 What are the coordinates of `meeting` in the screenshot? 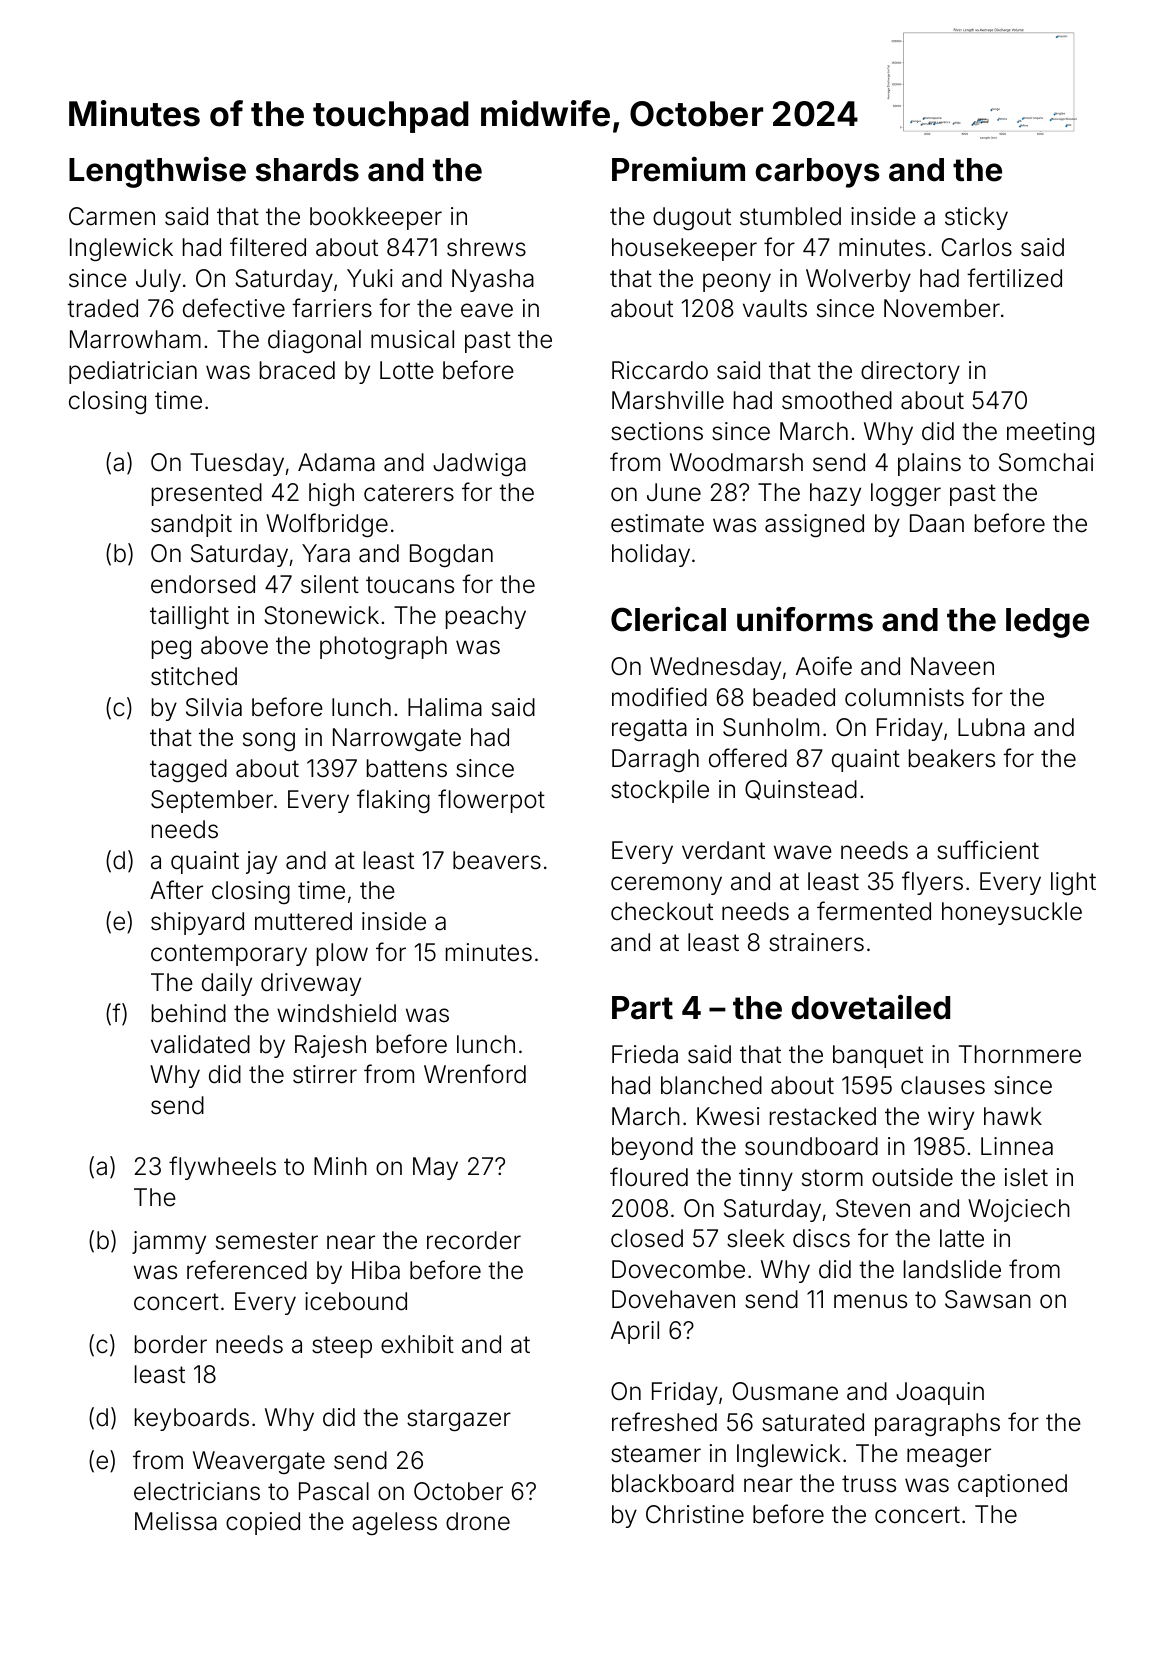 It's located at (1050, 433).
